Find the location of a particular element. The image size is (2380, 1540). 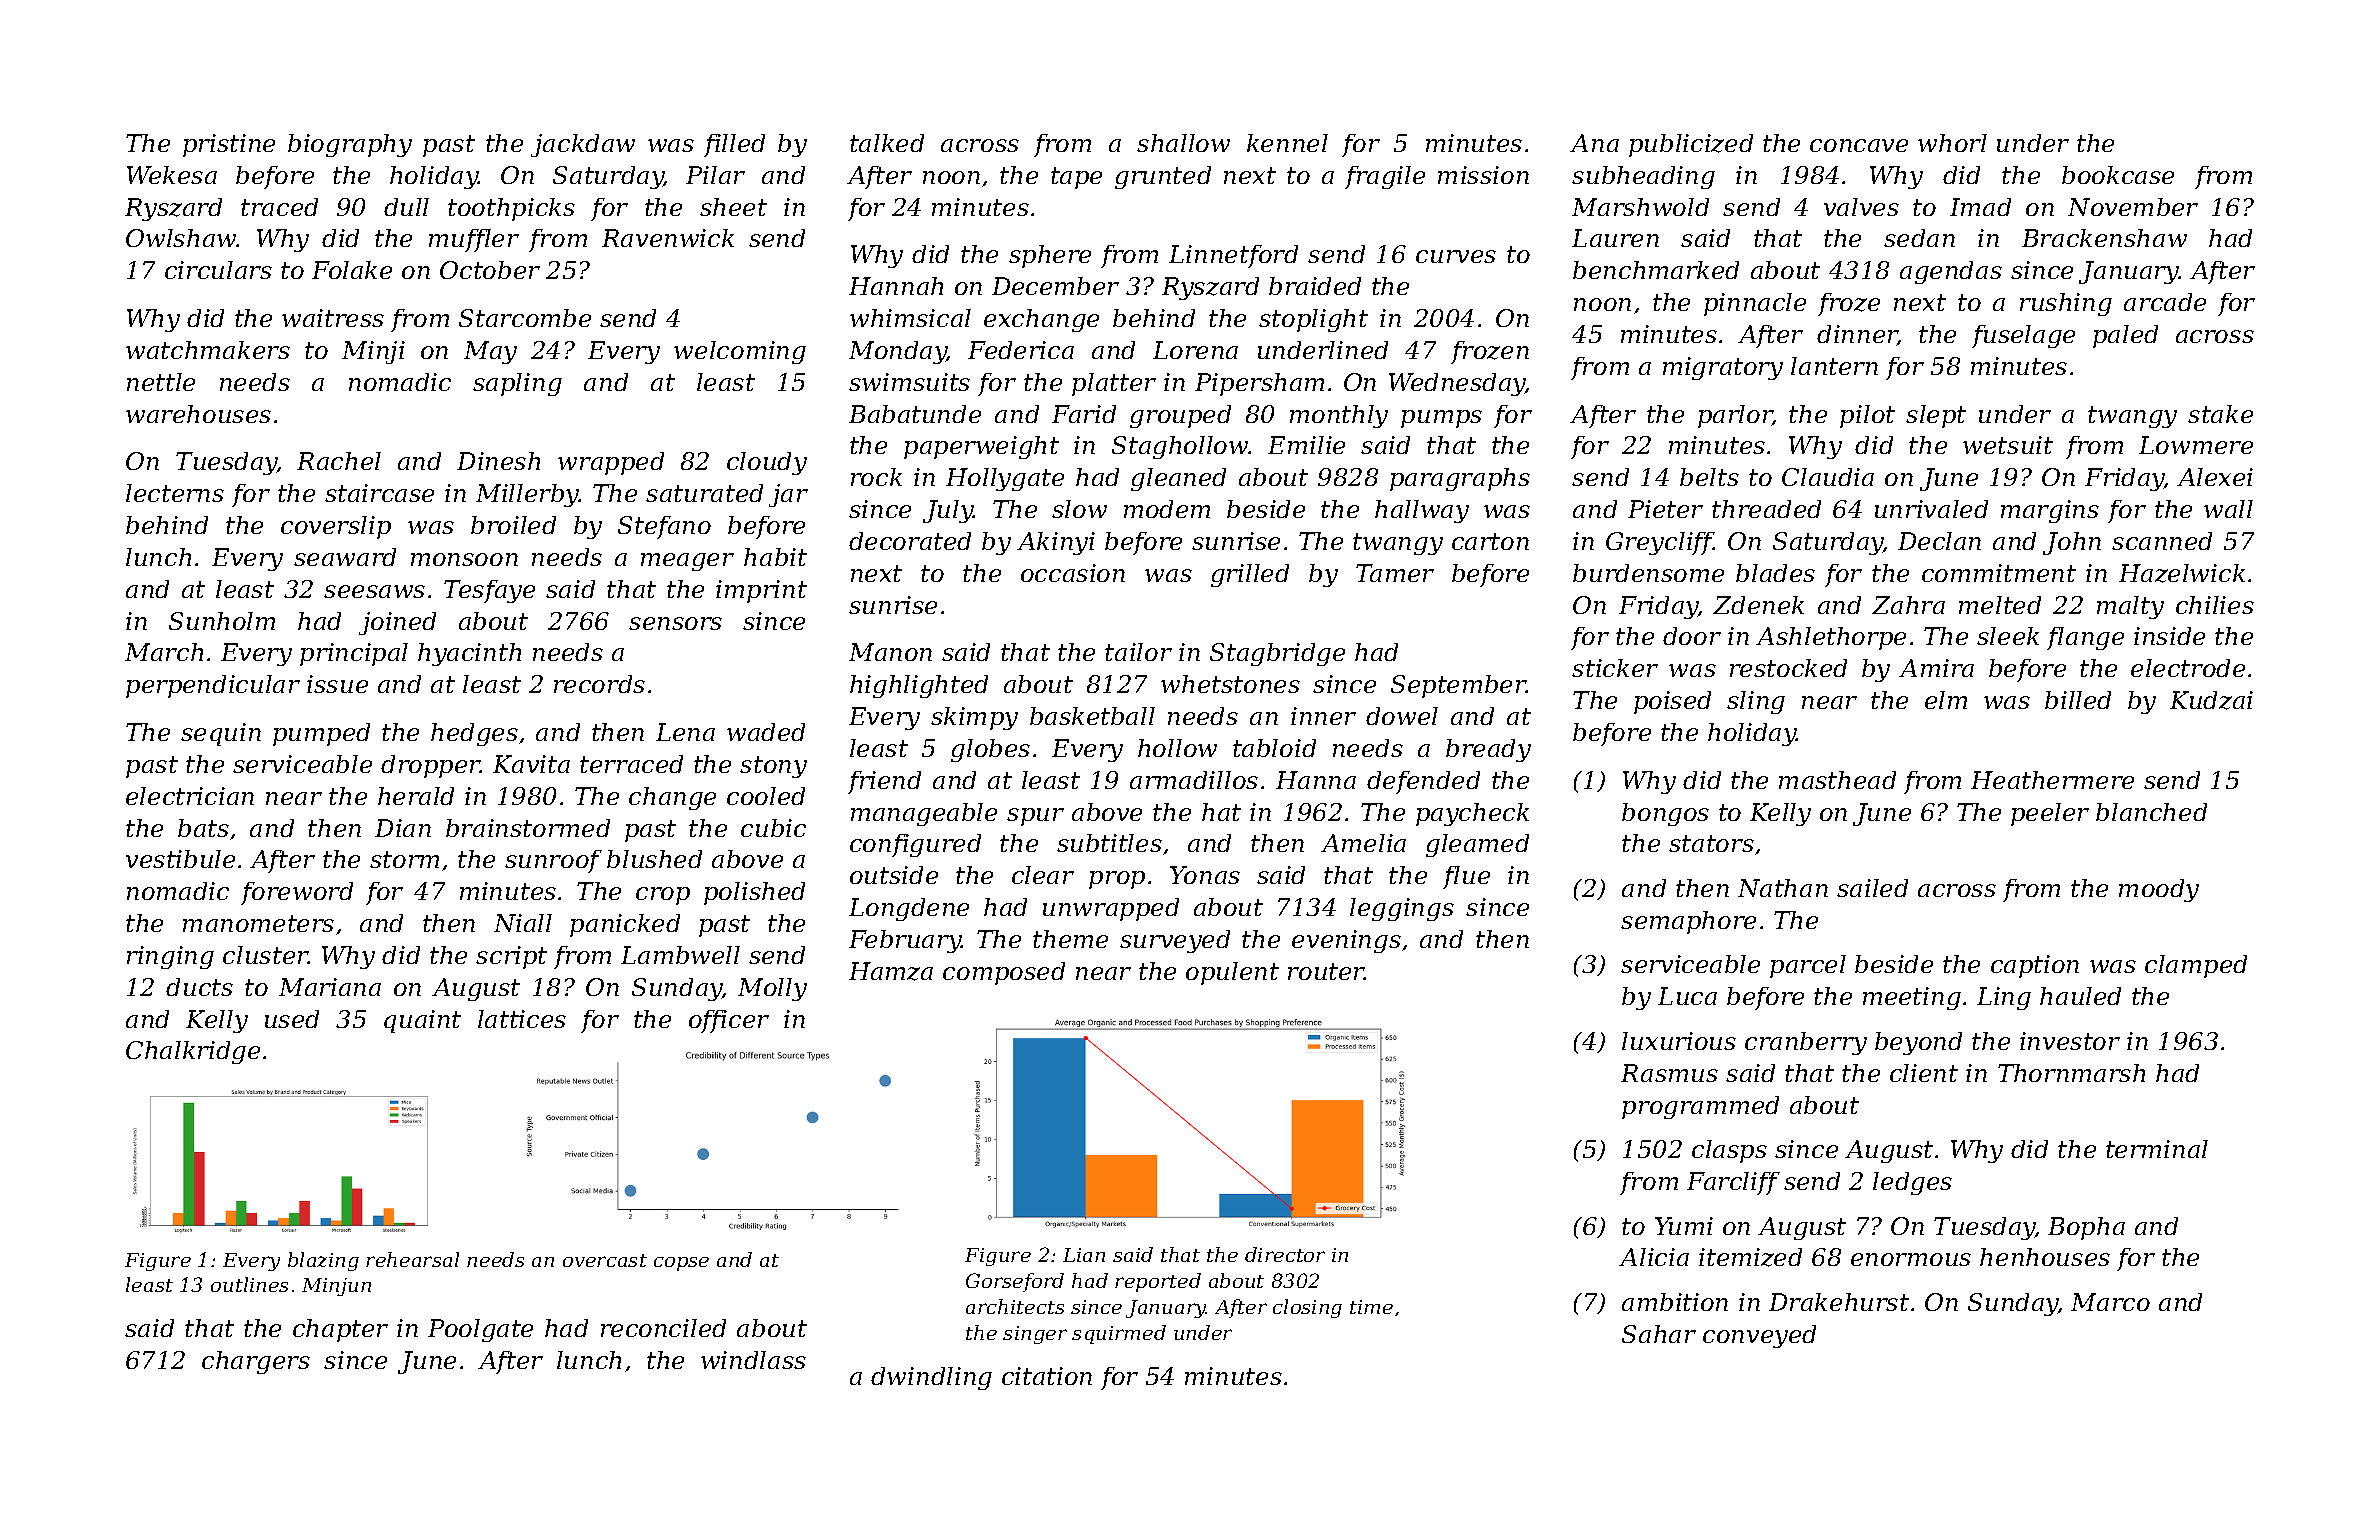

records is located at coordinates (599, 684).
